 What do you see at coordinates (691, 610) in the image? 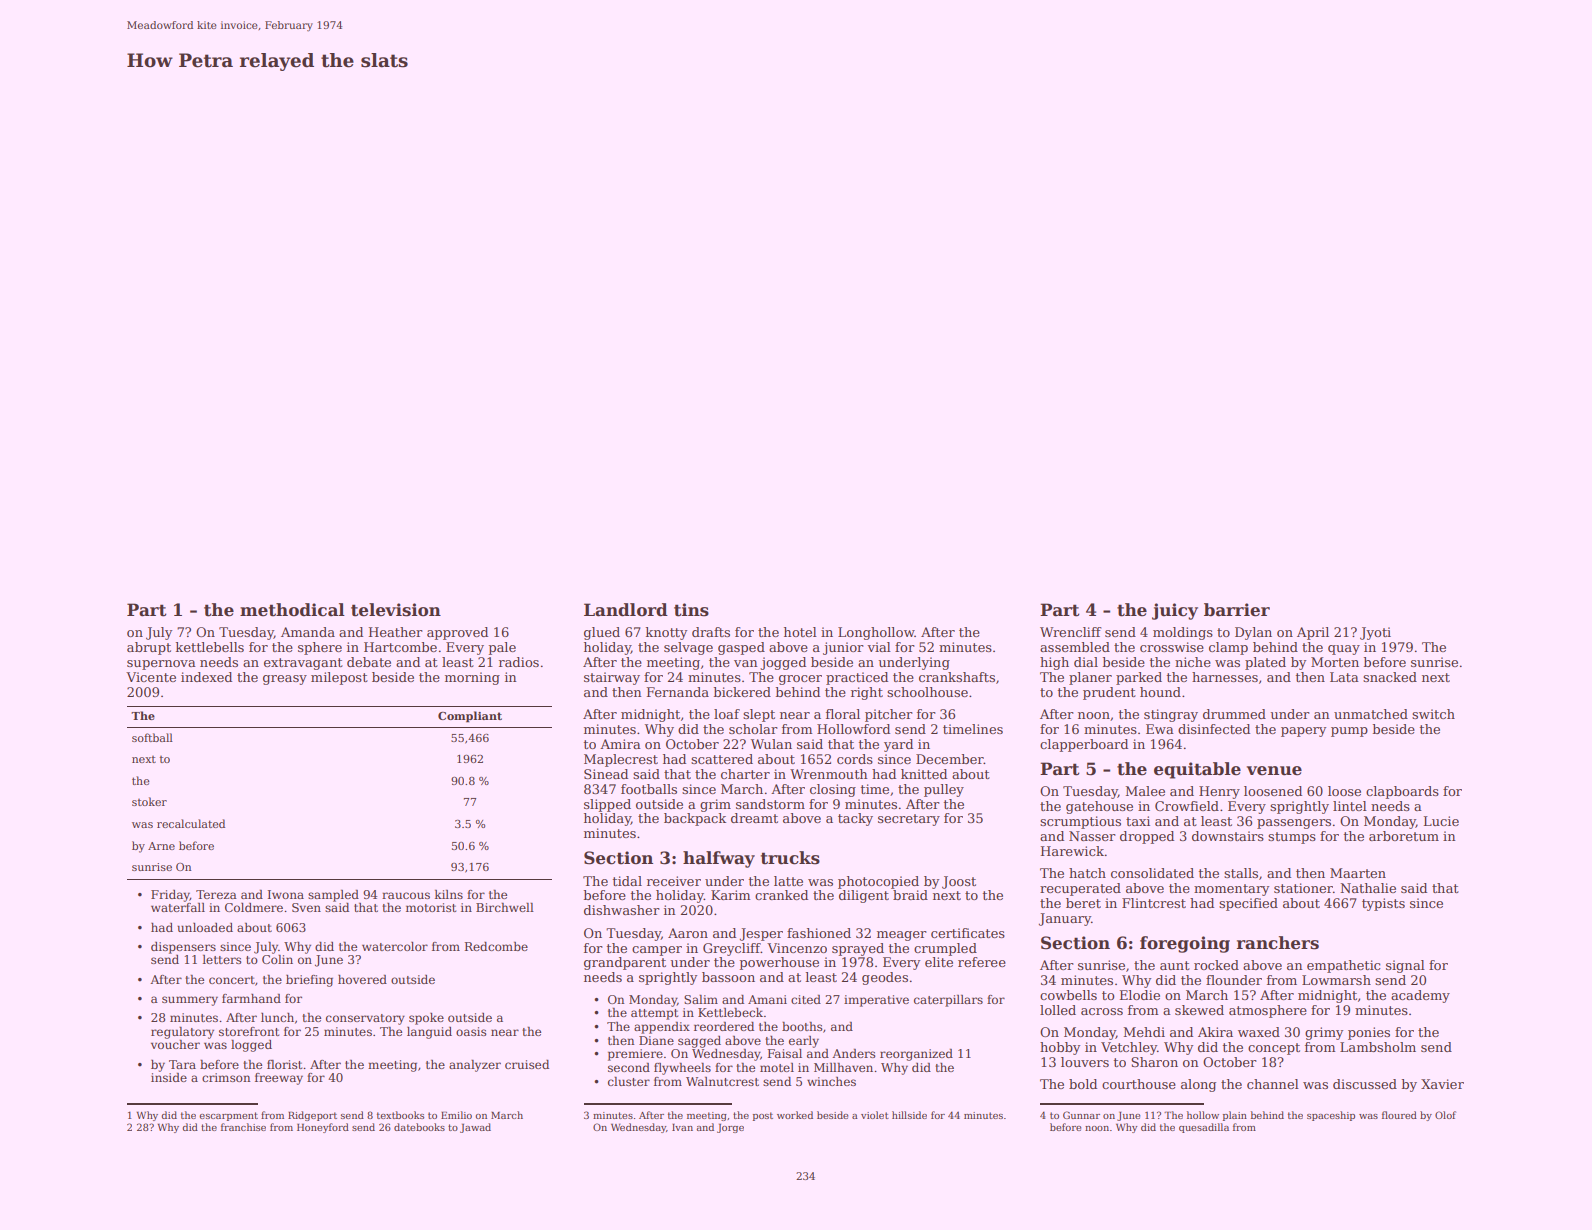
I see `tins` at bounding box center [691, 610].
